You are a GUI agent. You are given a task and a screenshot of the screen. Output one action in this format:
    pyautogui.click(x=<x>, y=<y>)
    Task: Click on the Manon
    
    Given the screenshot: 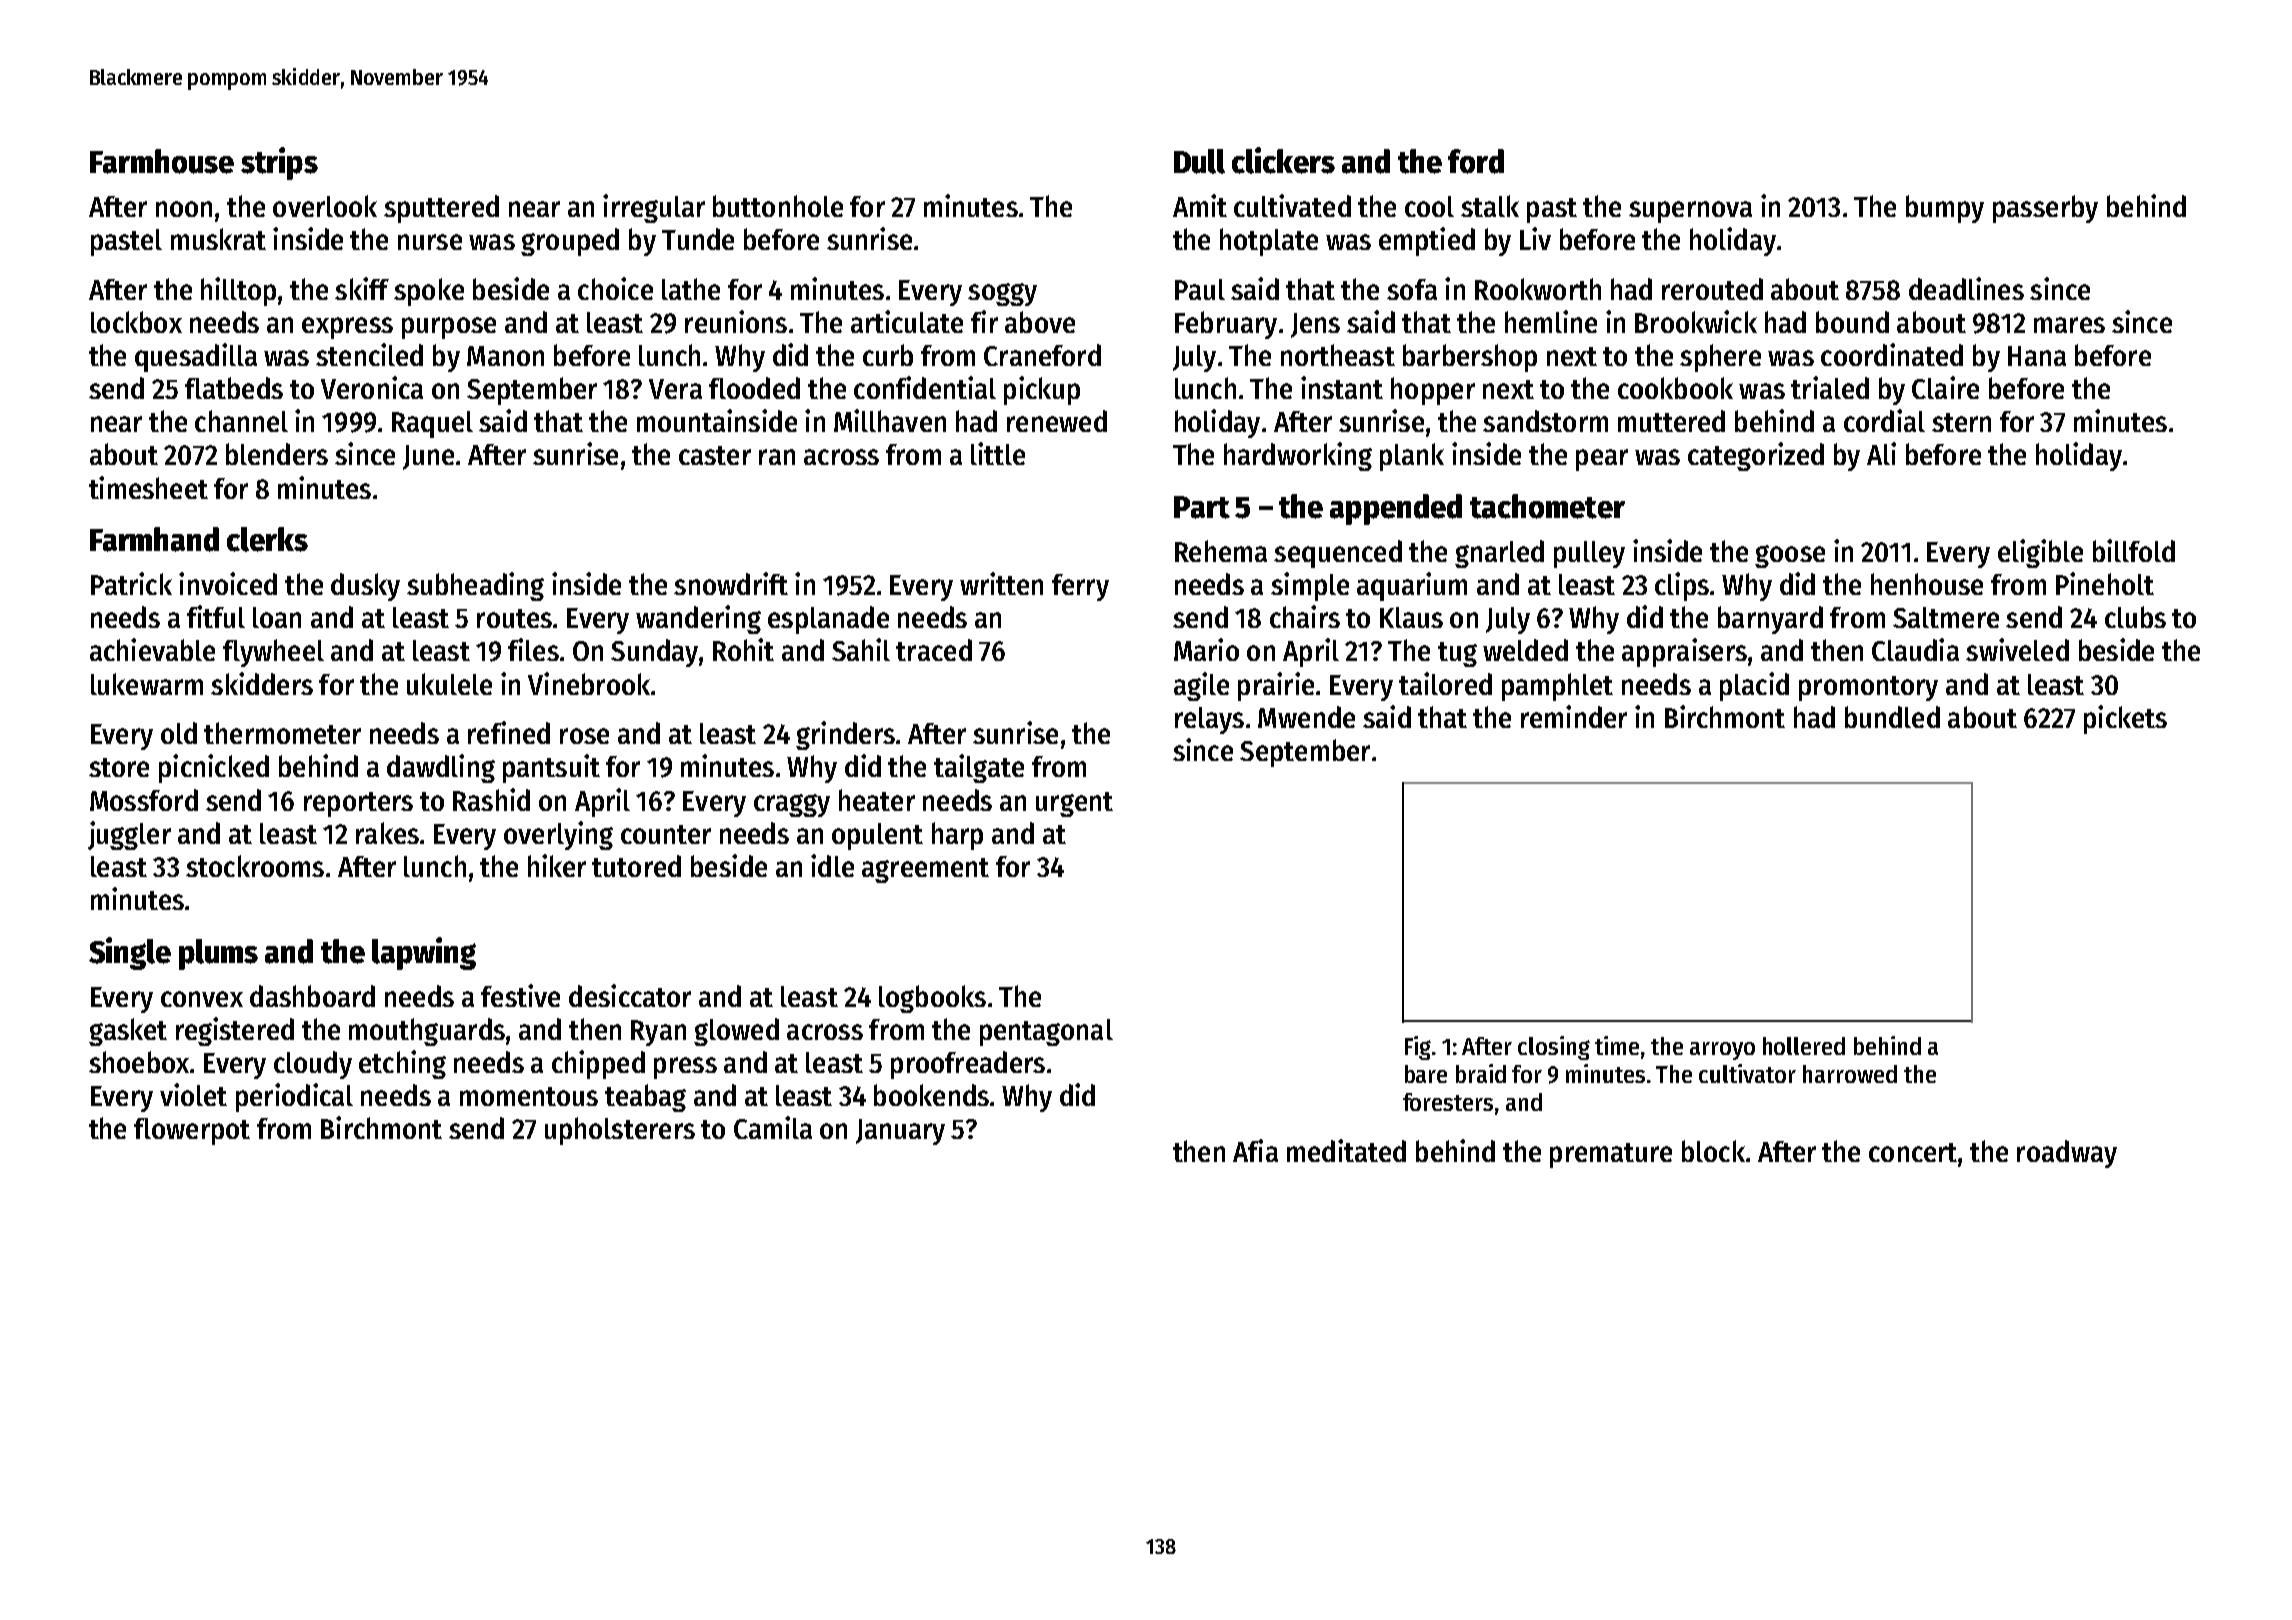 What is the action you would take?
    pyautogui.click(x=505, y=356)
